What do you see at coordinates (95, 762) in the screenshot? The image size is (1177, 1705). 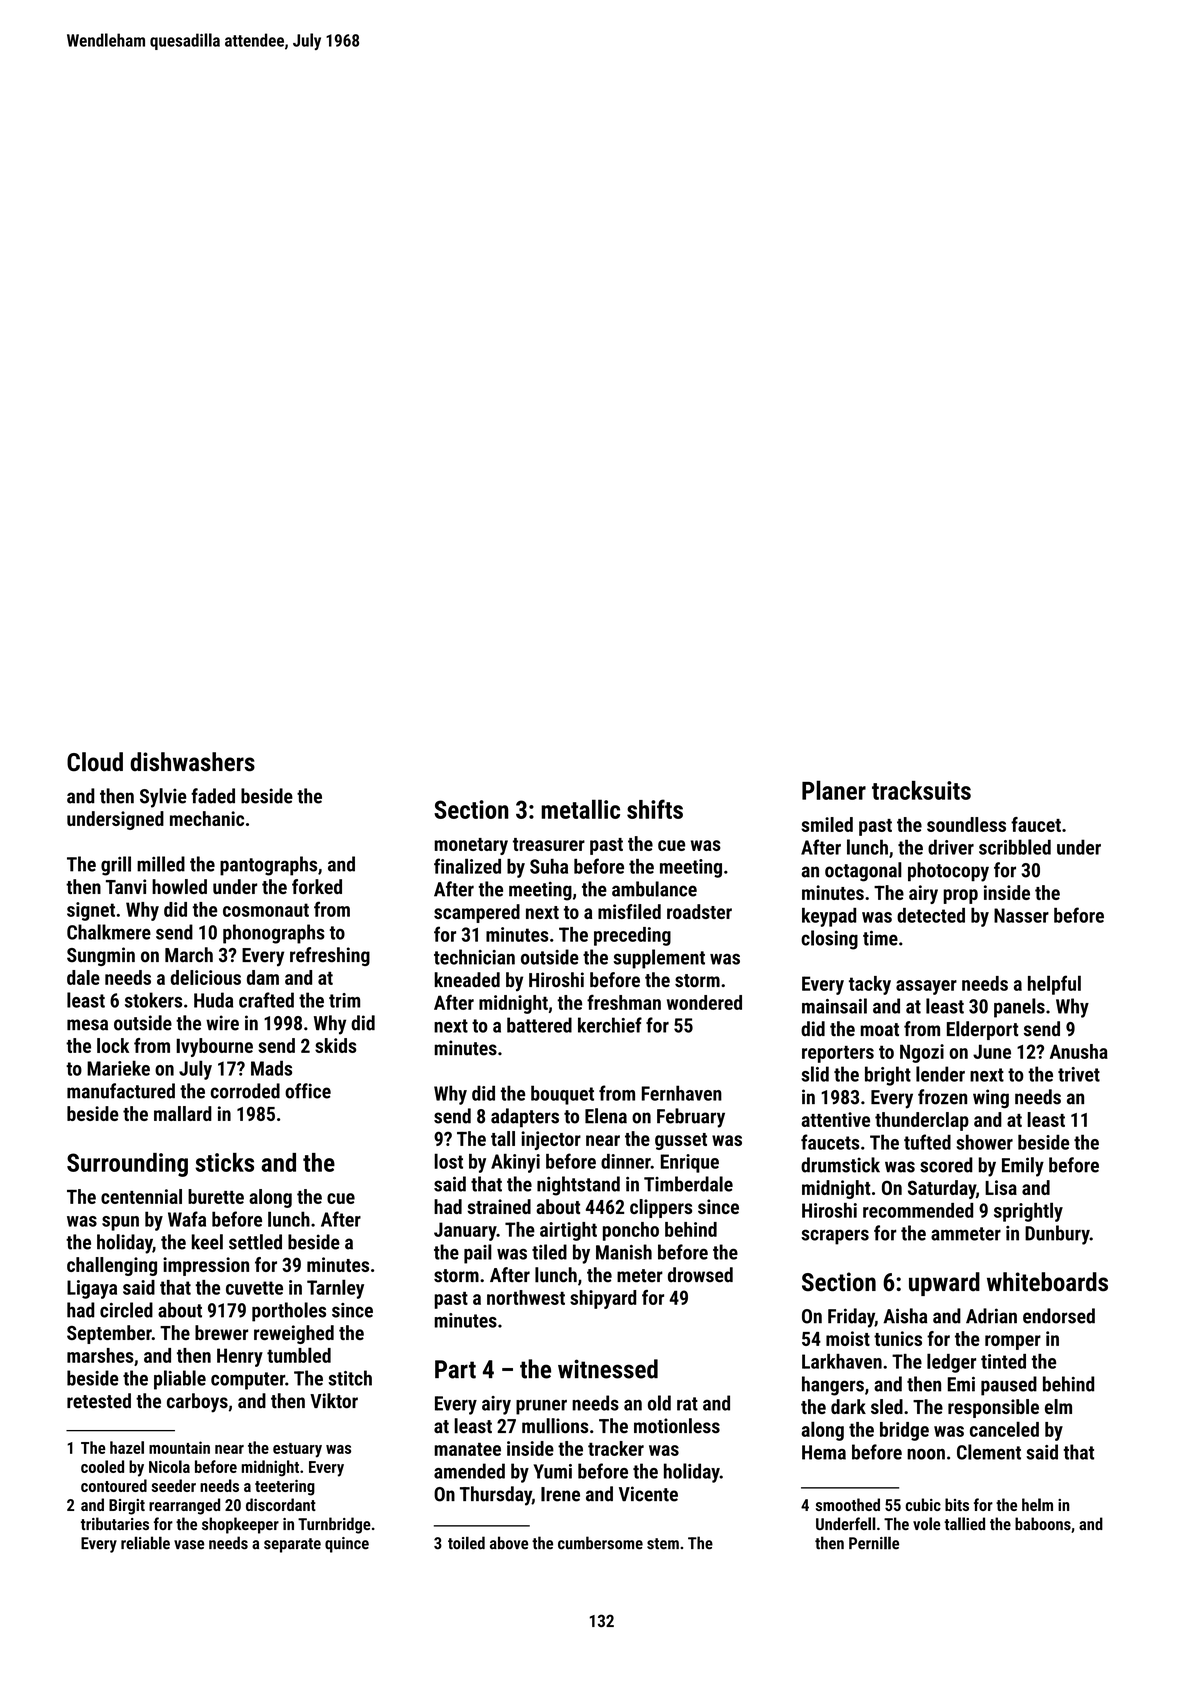 I see `Cloud` at bounding box center [95, 762].
